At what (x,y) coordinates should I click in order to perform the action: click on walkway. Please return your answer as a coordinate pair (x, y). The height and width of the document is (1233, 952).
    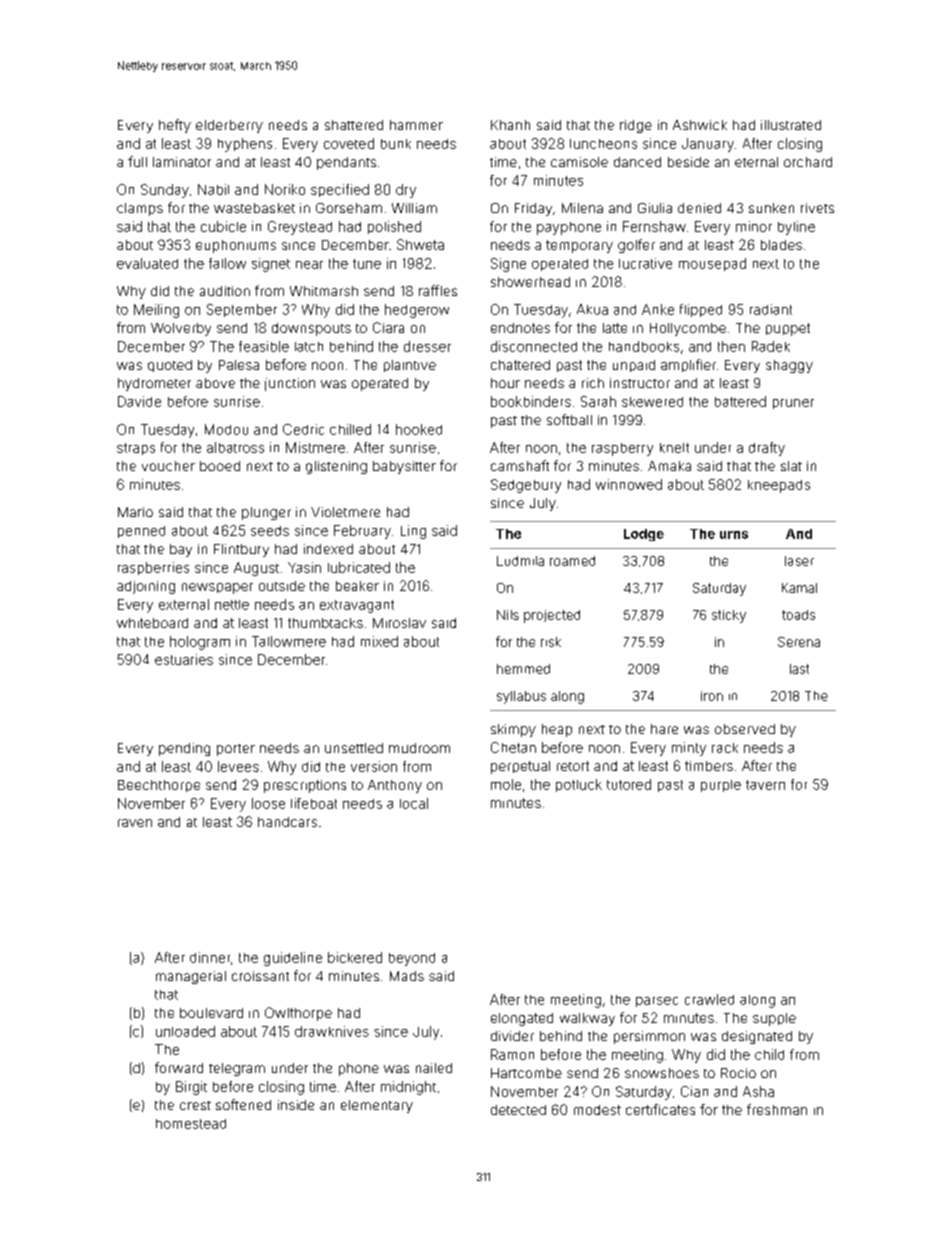
    Looking at the image, I should click on (587, 1019).
